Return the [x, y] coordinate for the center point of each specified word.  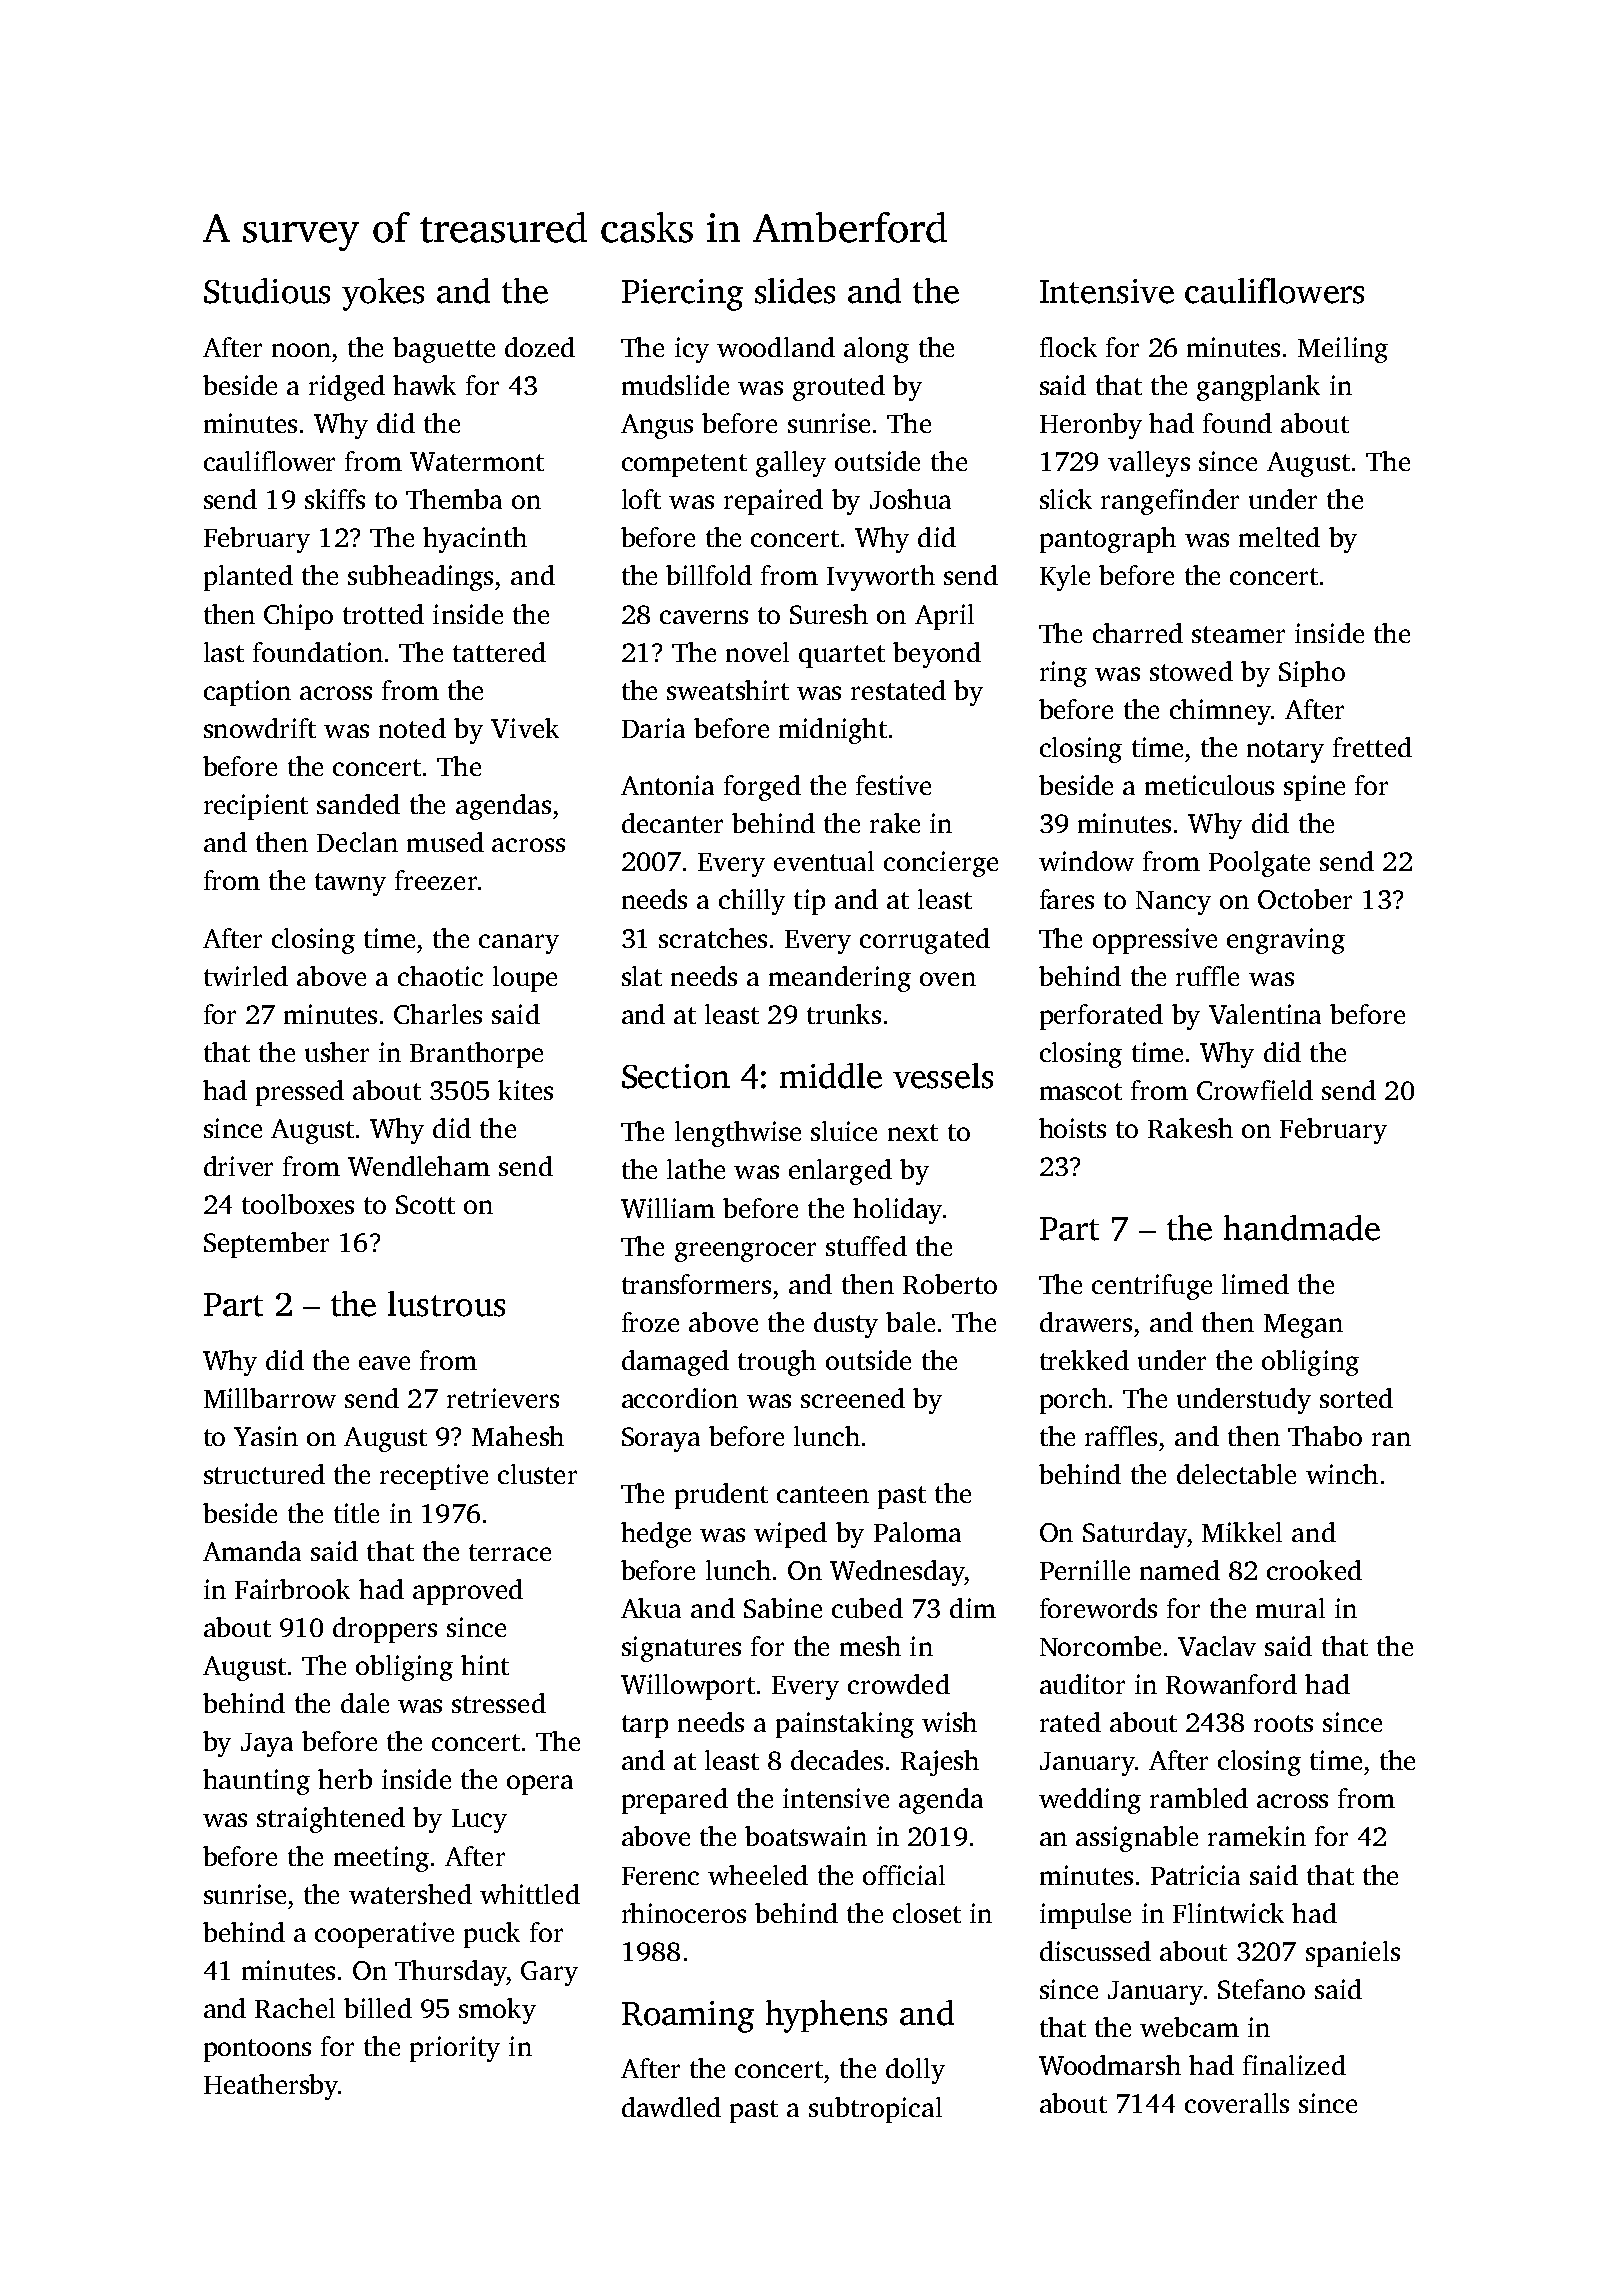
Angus [657, 426]
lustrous [446, 1304]
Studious [267, 291]
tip [809, 902]
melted [1279, 537]
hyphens [826, 2016]
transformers [696, 1284]
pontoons [257, 2050]
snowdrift [260, 728]
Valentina [1265, 1014]
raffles [1121, 1436]
